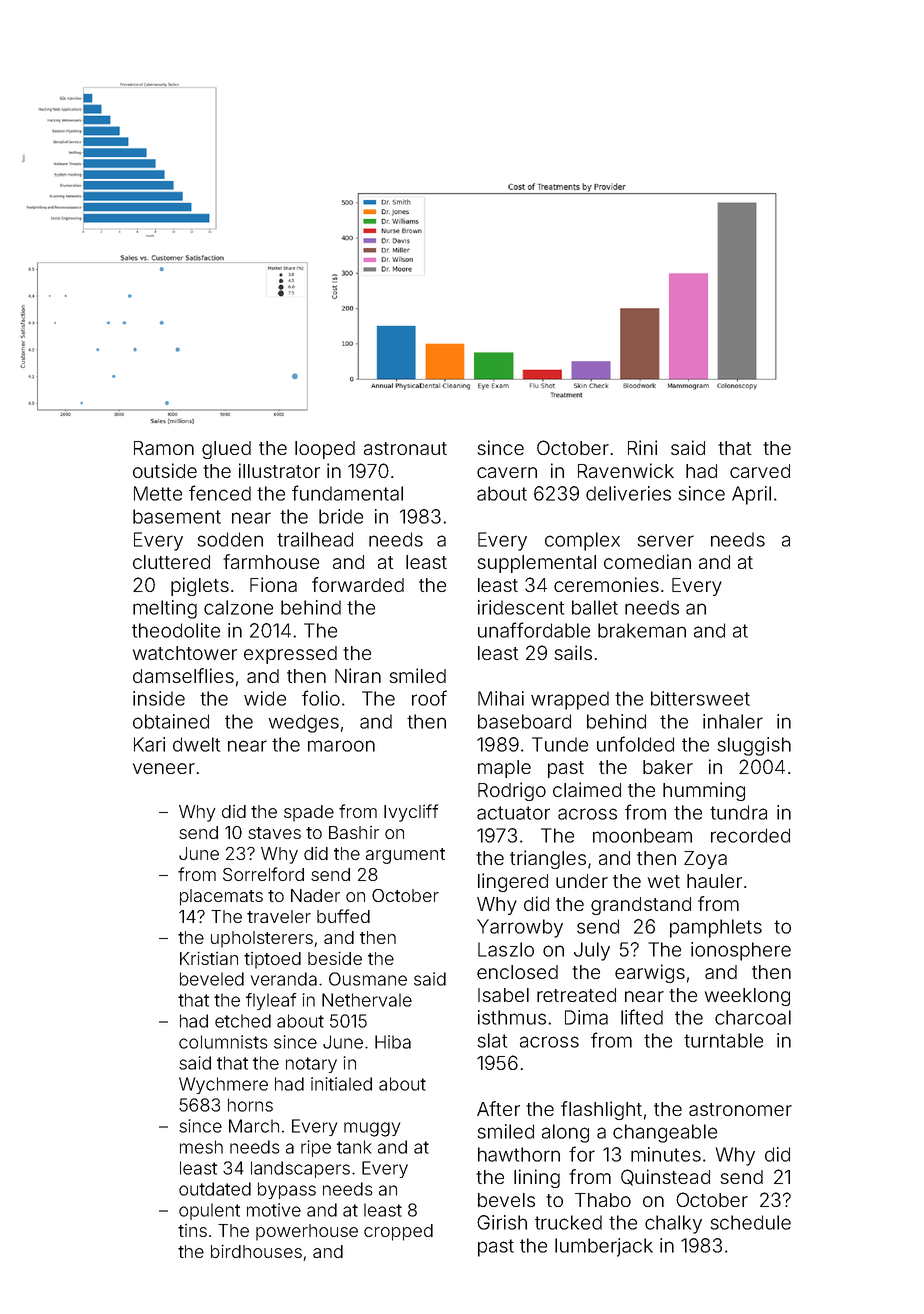 This screenshot has height=1314, width=924. What do you see at coordinates (741, 951) in the screenshot?
I see `ionosphere` at bounding box center [741, 951].
